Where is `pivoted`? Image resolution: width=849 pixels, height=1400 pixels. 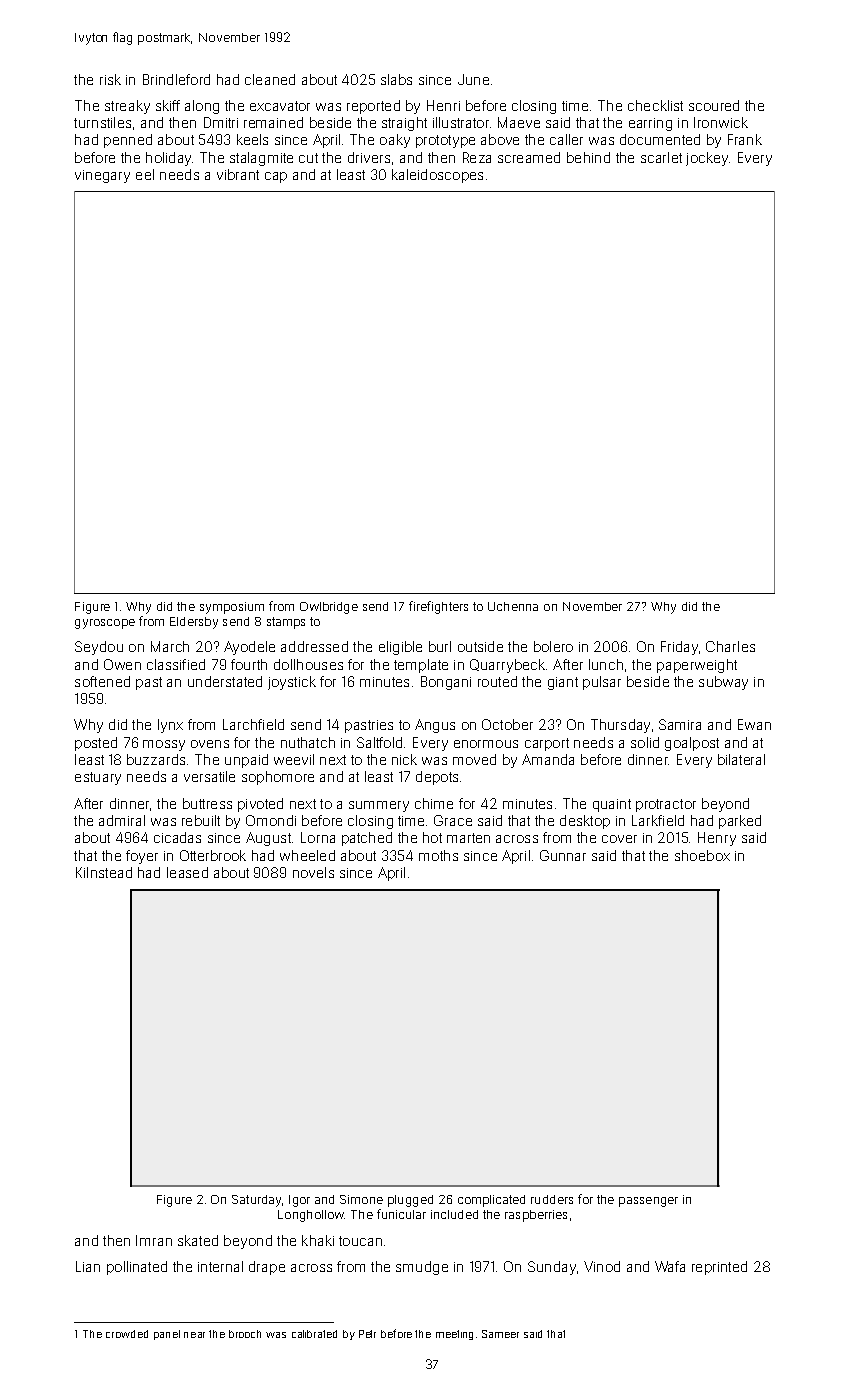 pivoted is located at coordinates (260, 805).
